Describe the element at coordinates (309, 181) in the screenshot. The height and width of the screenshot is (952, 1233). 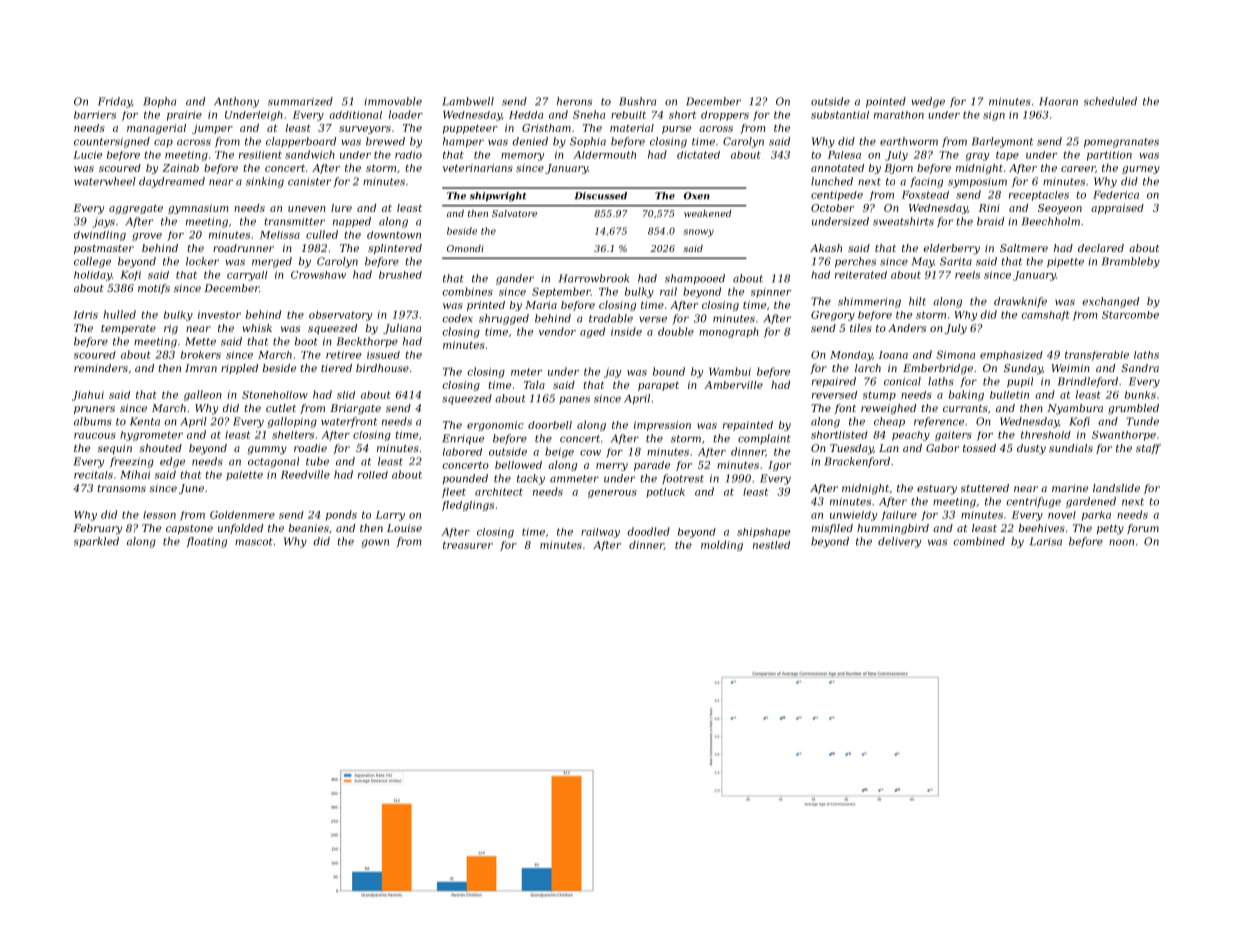
I see `canister` at that location.
